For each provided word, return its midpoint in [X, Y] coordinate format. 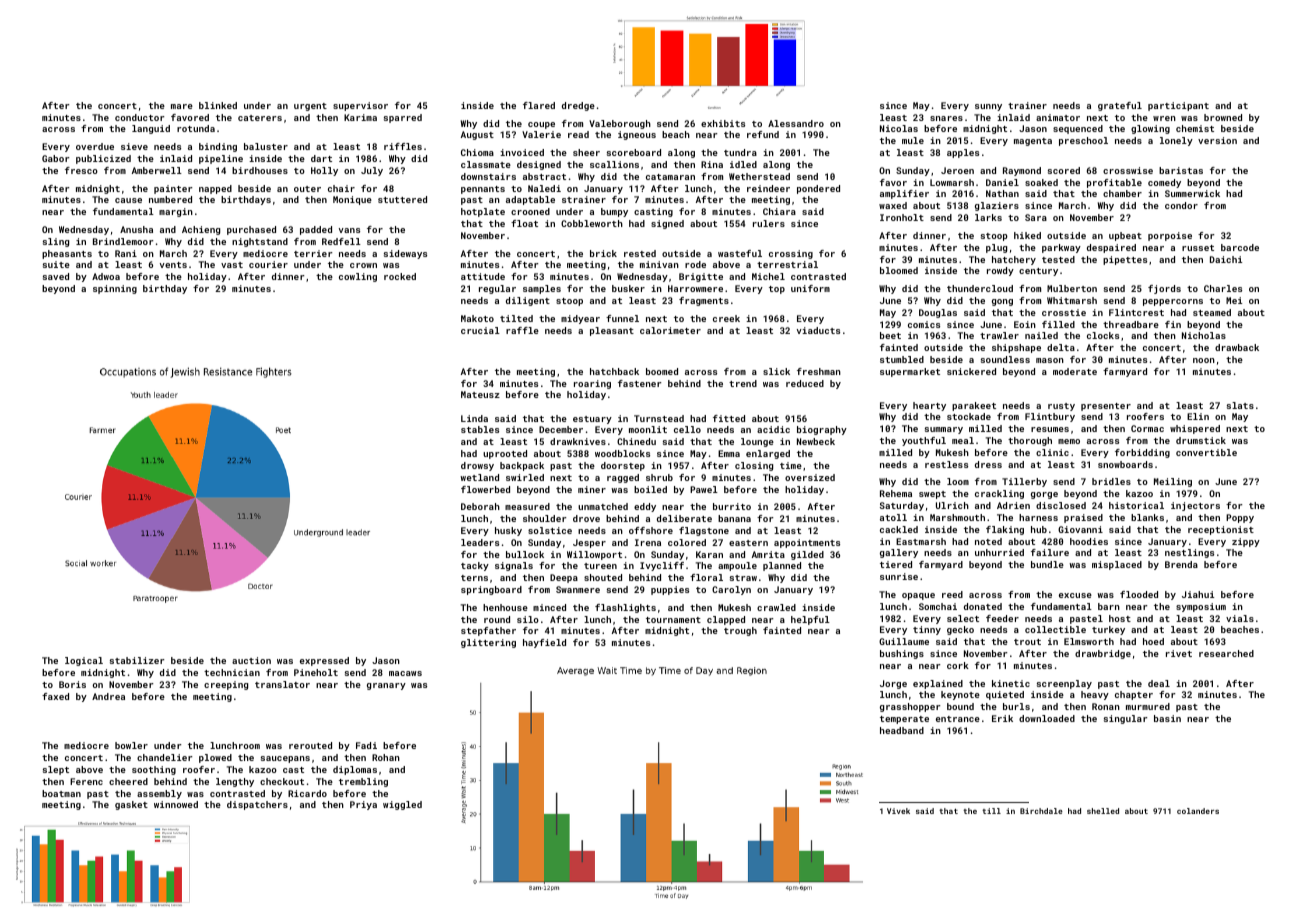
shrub [659, 477]
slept [56, 770]
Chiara [779, 211]
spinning [115, 289]
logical [84, 661]
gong [1002, 302]
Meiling [1173, 482]
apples [963, 153]
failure [1050, 552]
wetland [479, 477]
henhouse [505, 607]
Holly [324, 171]
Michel [768, 276]
